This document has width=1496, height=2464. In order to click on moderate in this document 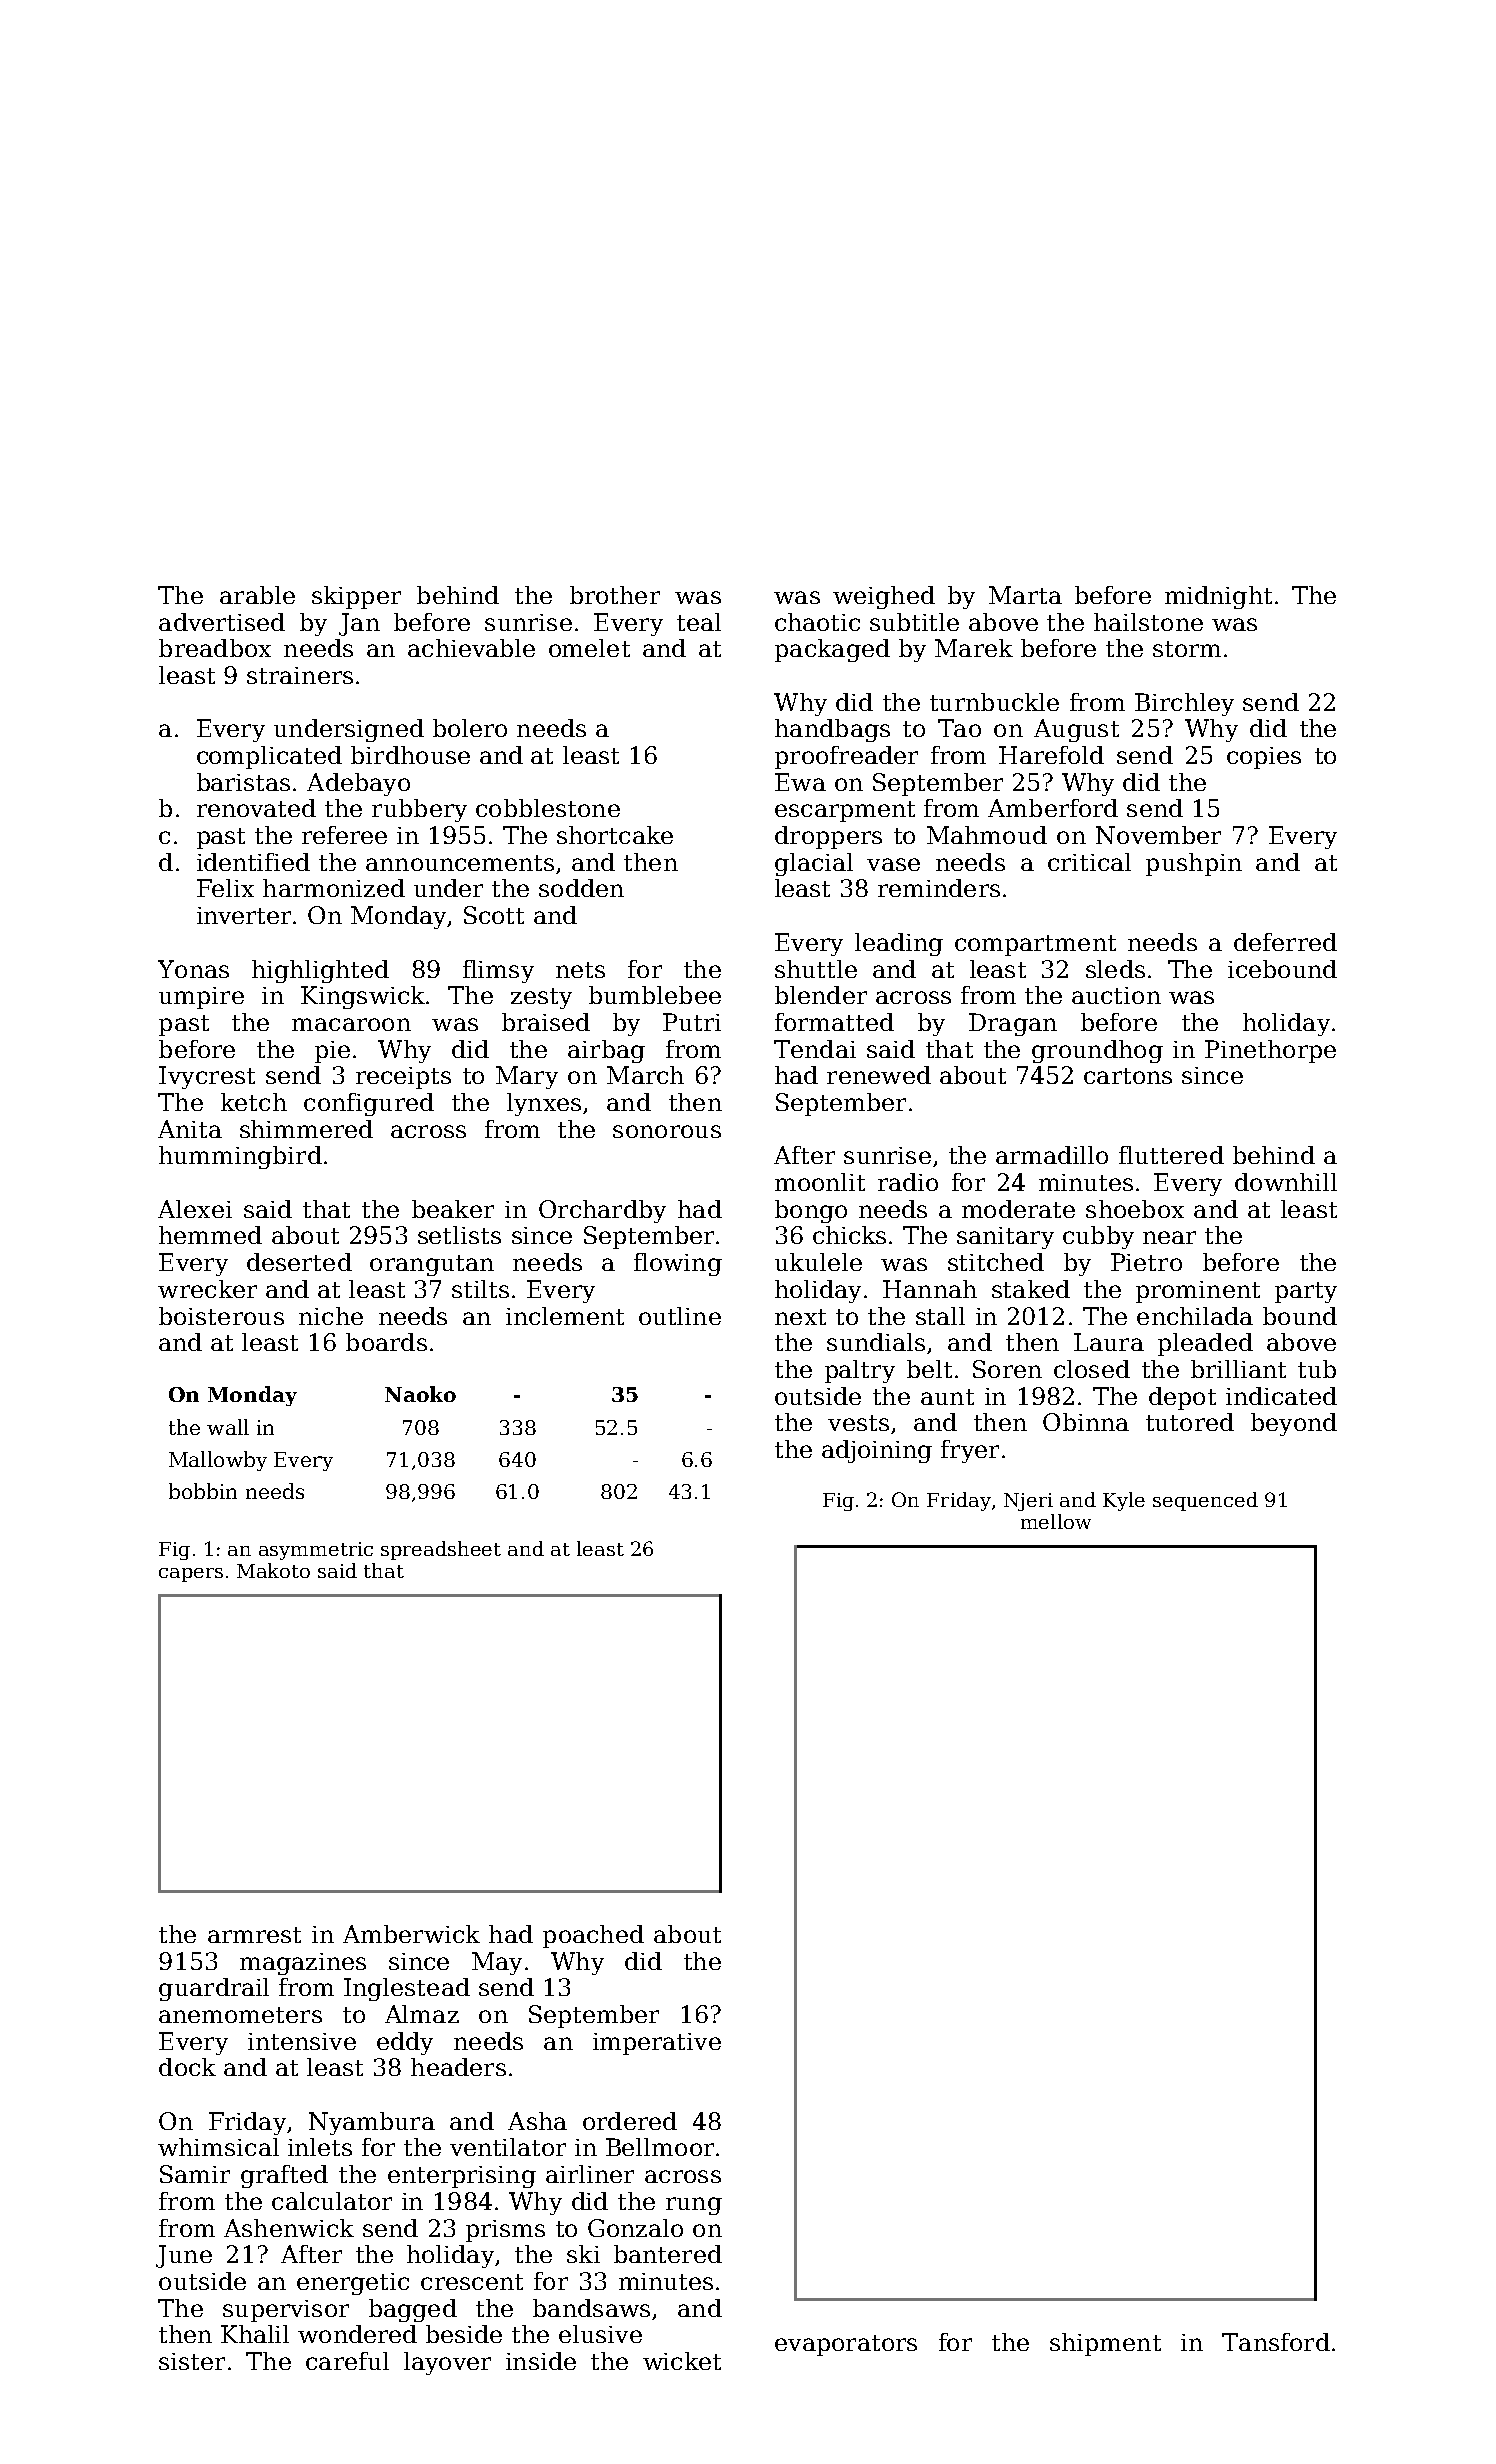, I will do `click(1018, 1209)`.
